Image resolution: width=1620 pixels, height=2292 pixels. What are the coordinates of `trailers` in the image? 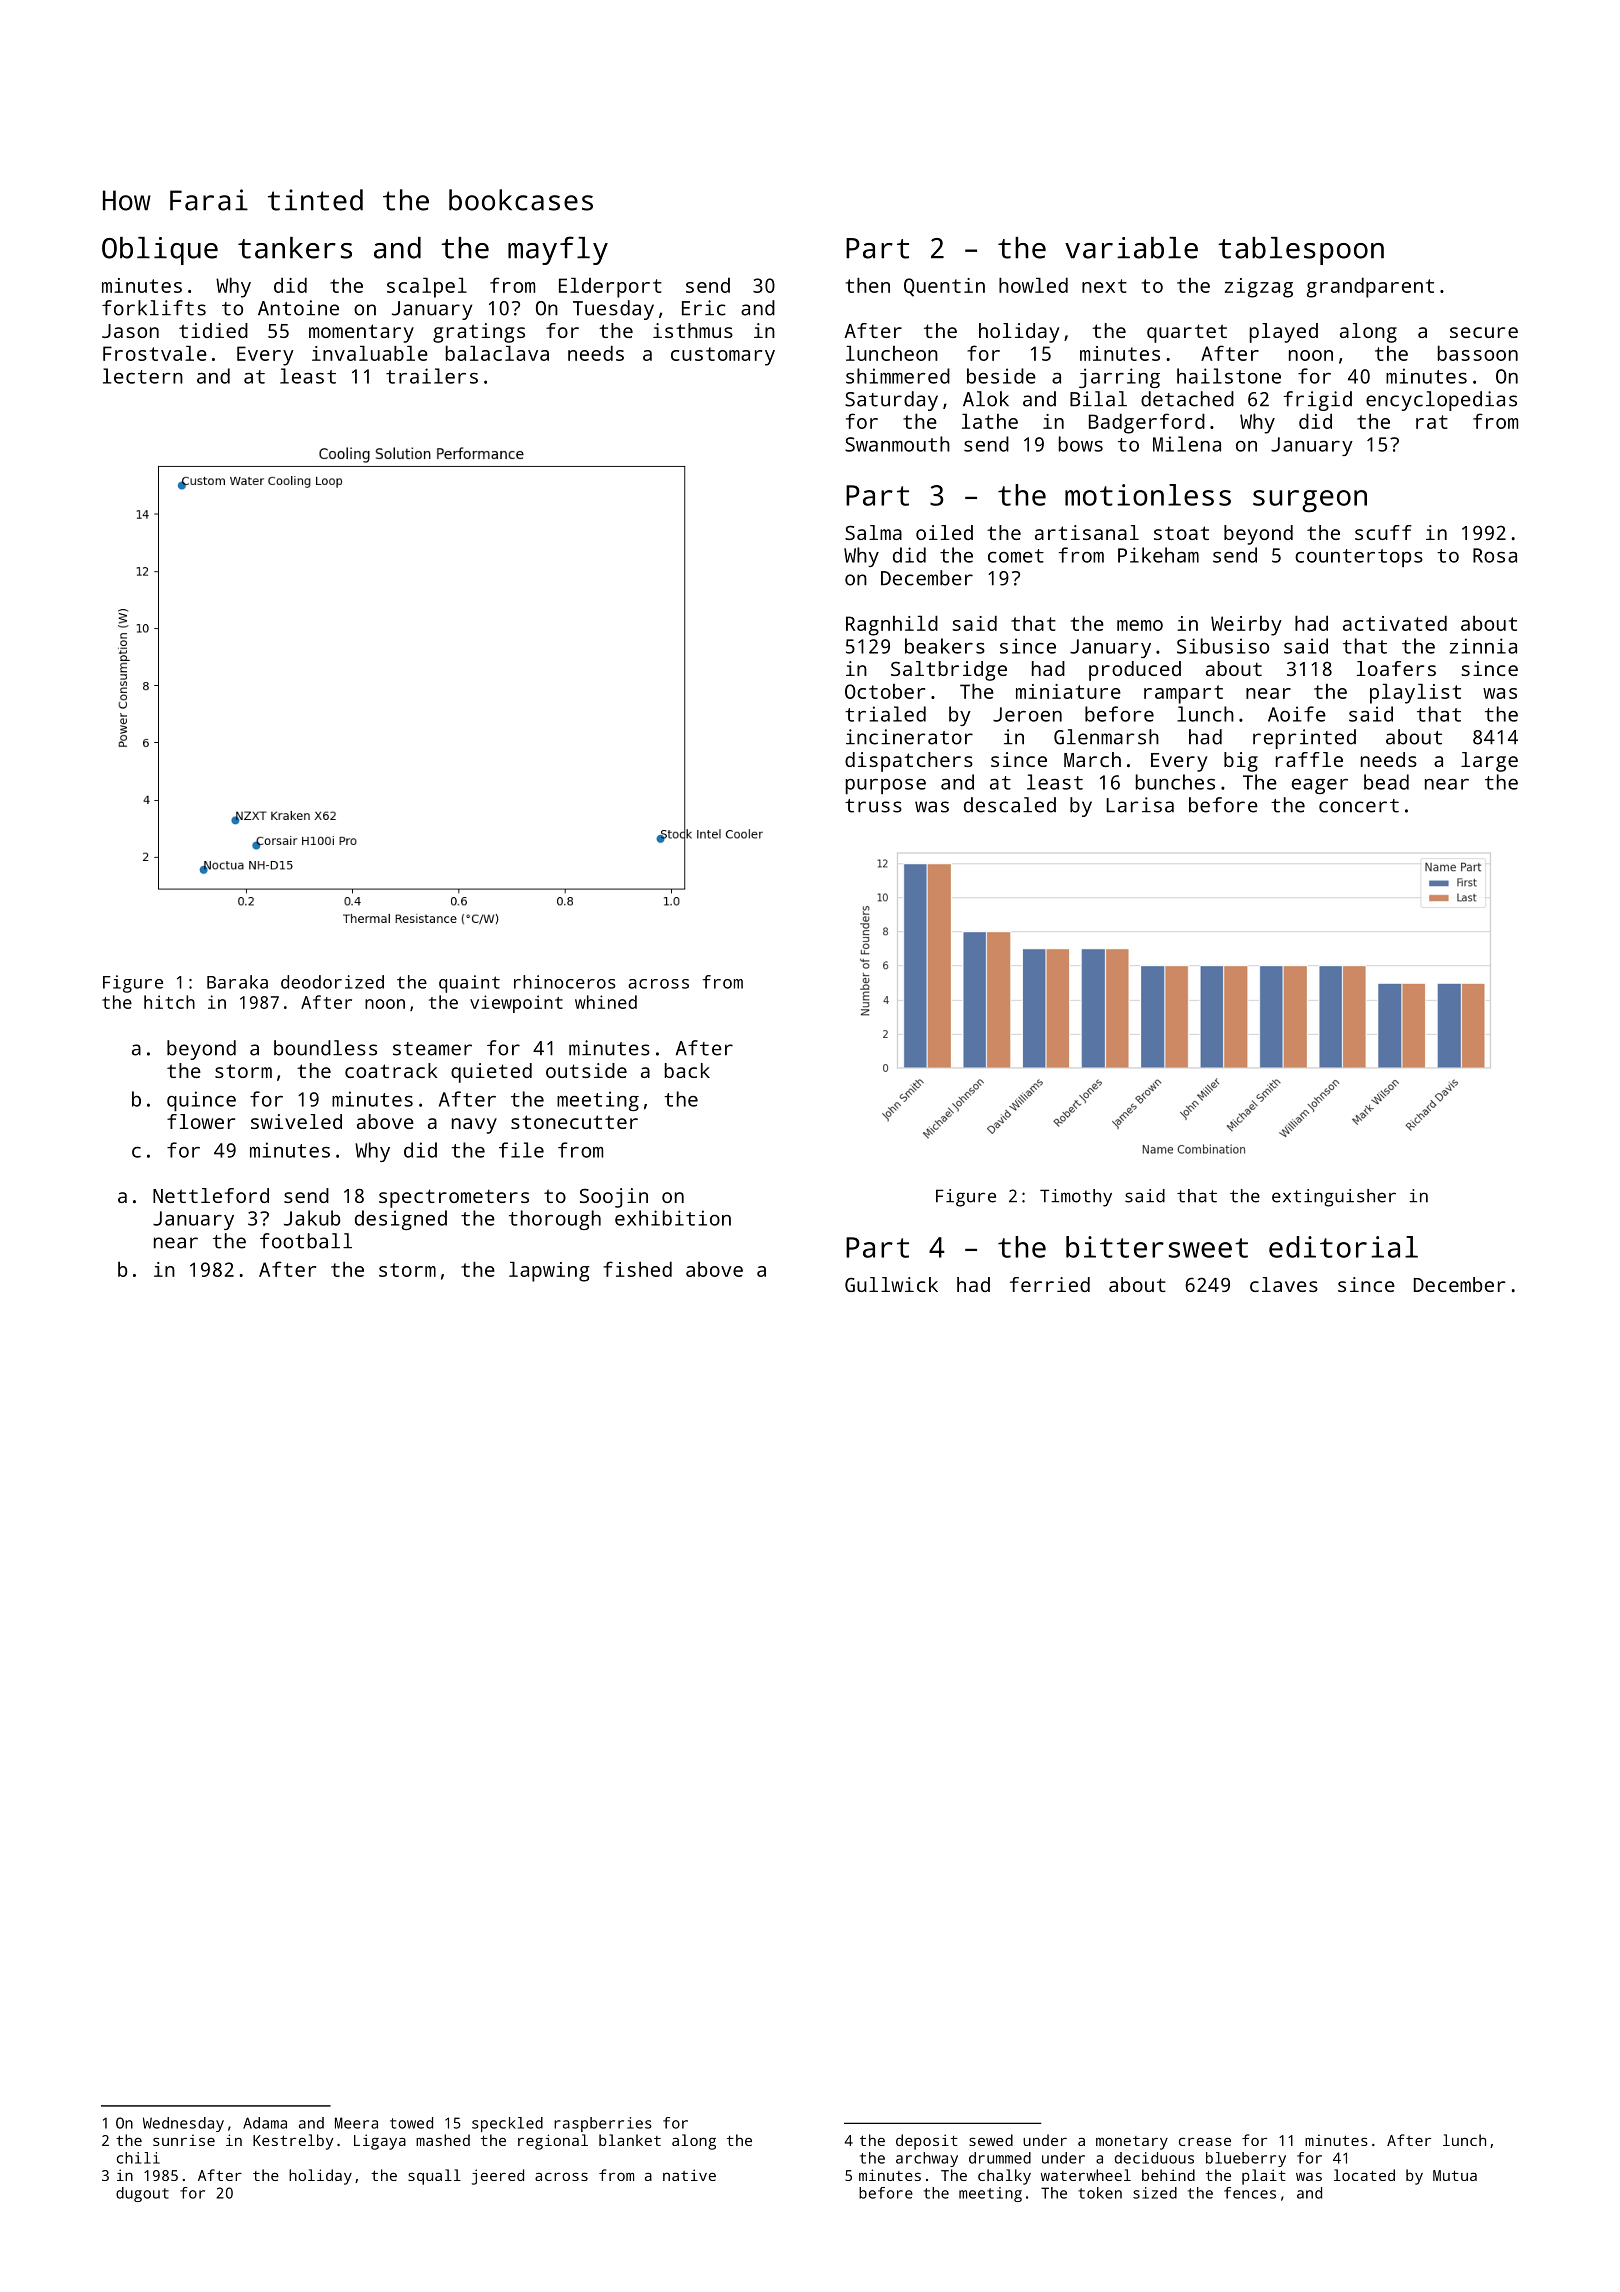 It's located at (432, 376).
